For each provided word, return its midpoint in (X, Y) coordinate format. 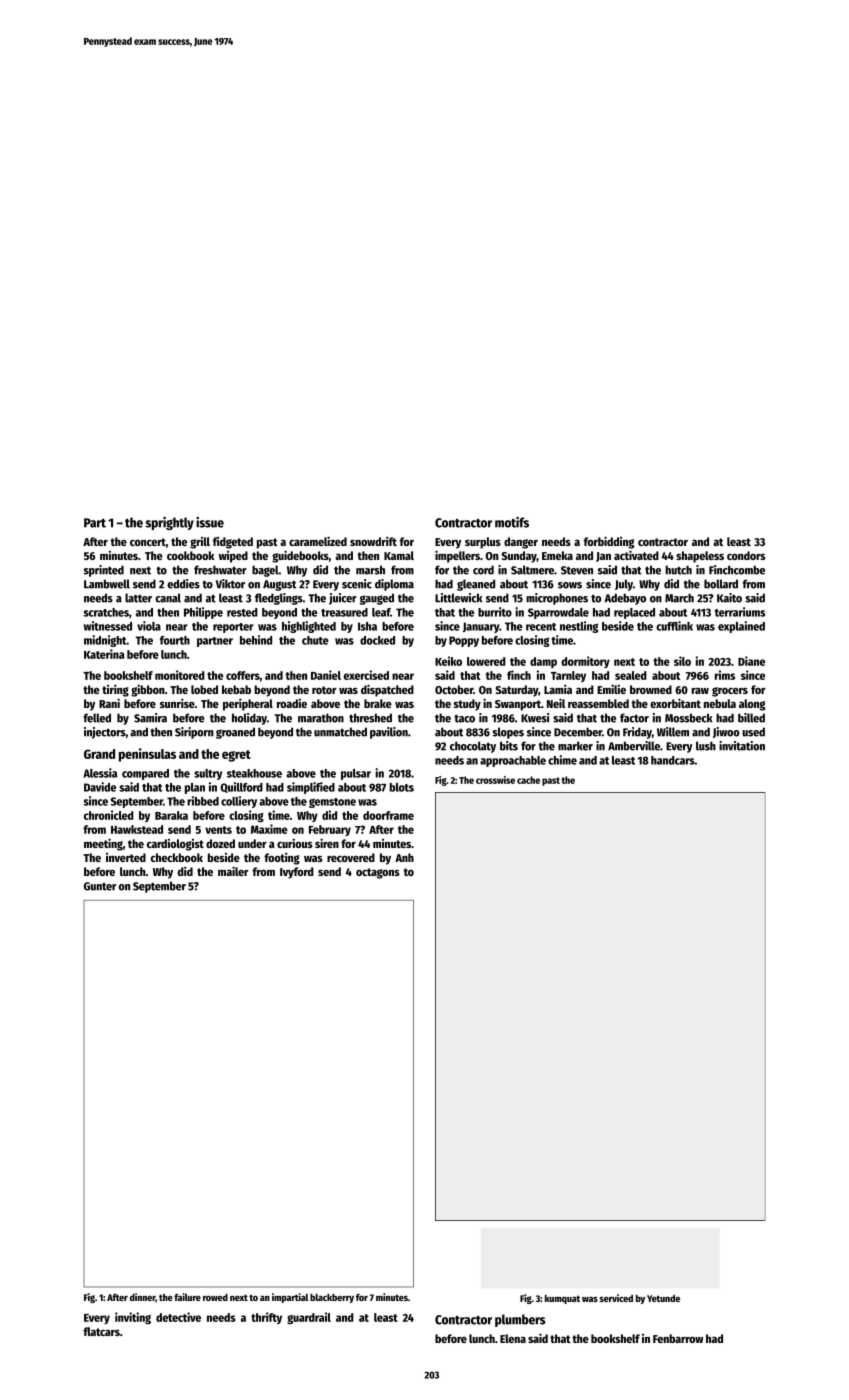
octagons (378, 873)
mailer (233, 871)
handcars (673, 760)
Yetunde (663, 1298)
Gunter (100, 886)
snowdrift (373, 541)
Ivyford (297, 873)
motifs (512, 522)
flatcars (101, 1331)
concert (148, 542)
